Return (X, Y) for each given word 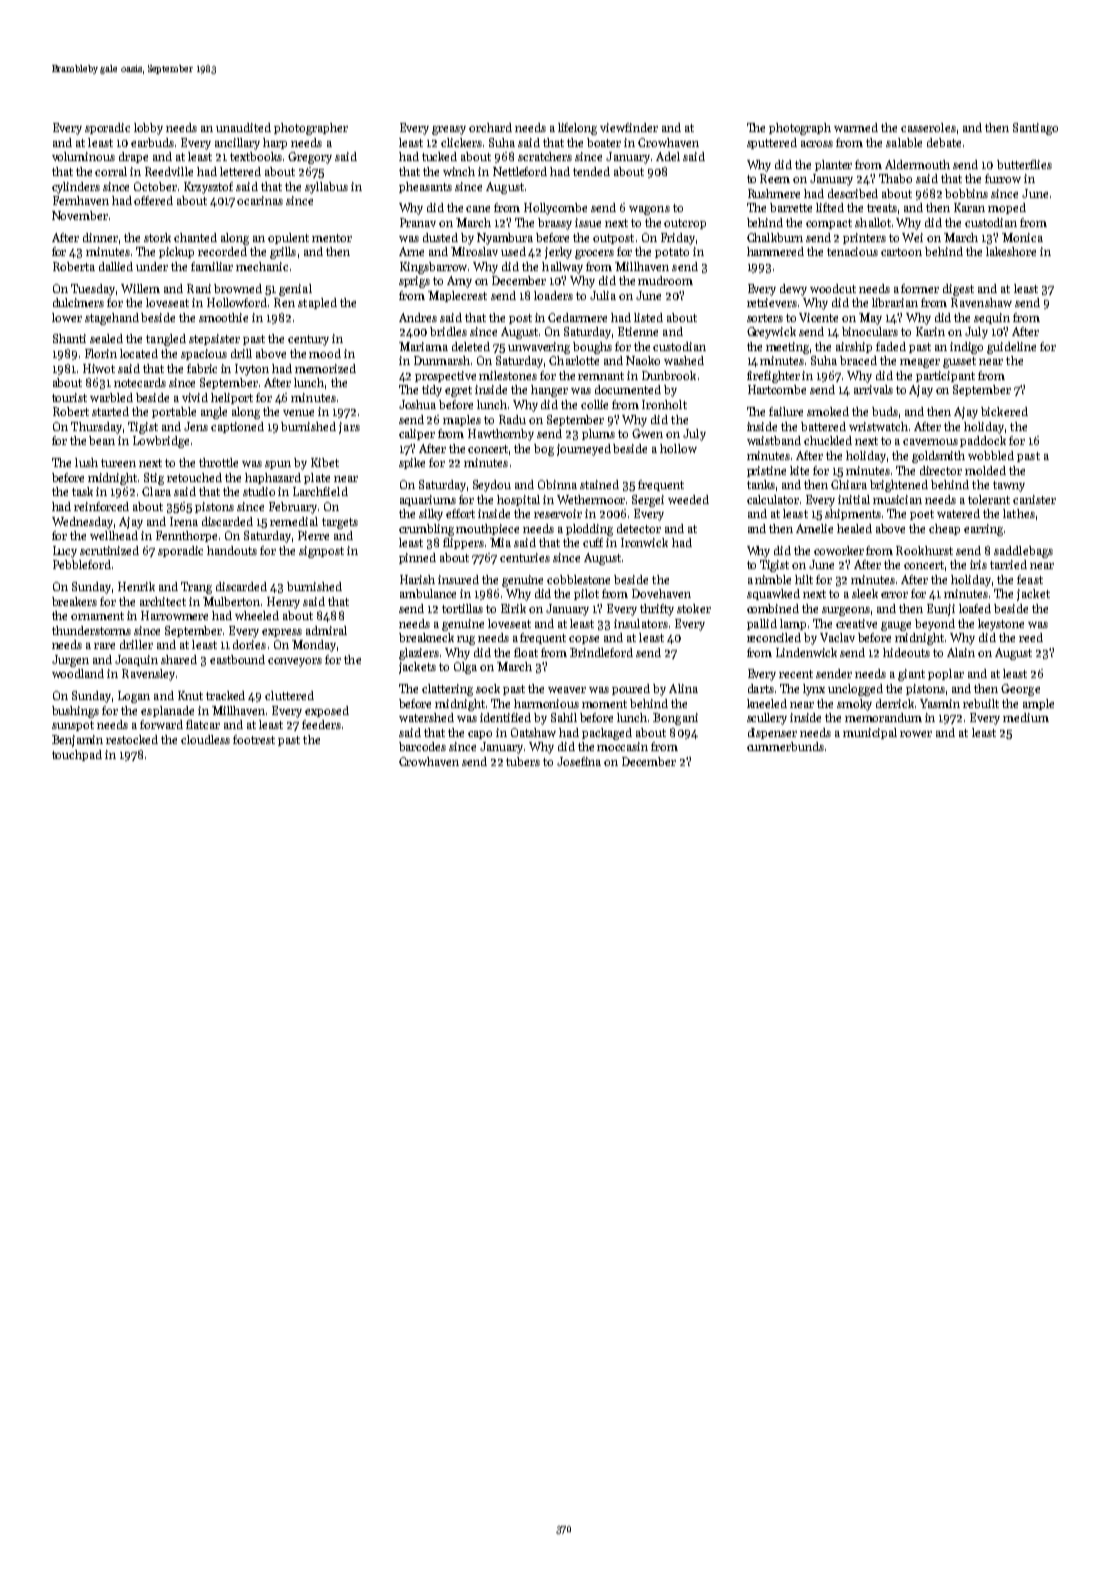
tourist (69, 397)
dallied (116, 266)
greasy (449, 130)
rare (104, 646)
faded (891, 346)
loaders (553, 295)
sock (488, 688)
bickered (1004, 411)
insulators (641, 623)
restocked (132, 739)
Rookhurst (924, 550)
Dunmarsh (442, 360)
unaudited (243, 127)
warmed (856, 127)
